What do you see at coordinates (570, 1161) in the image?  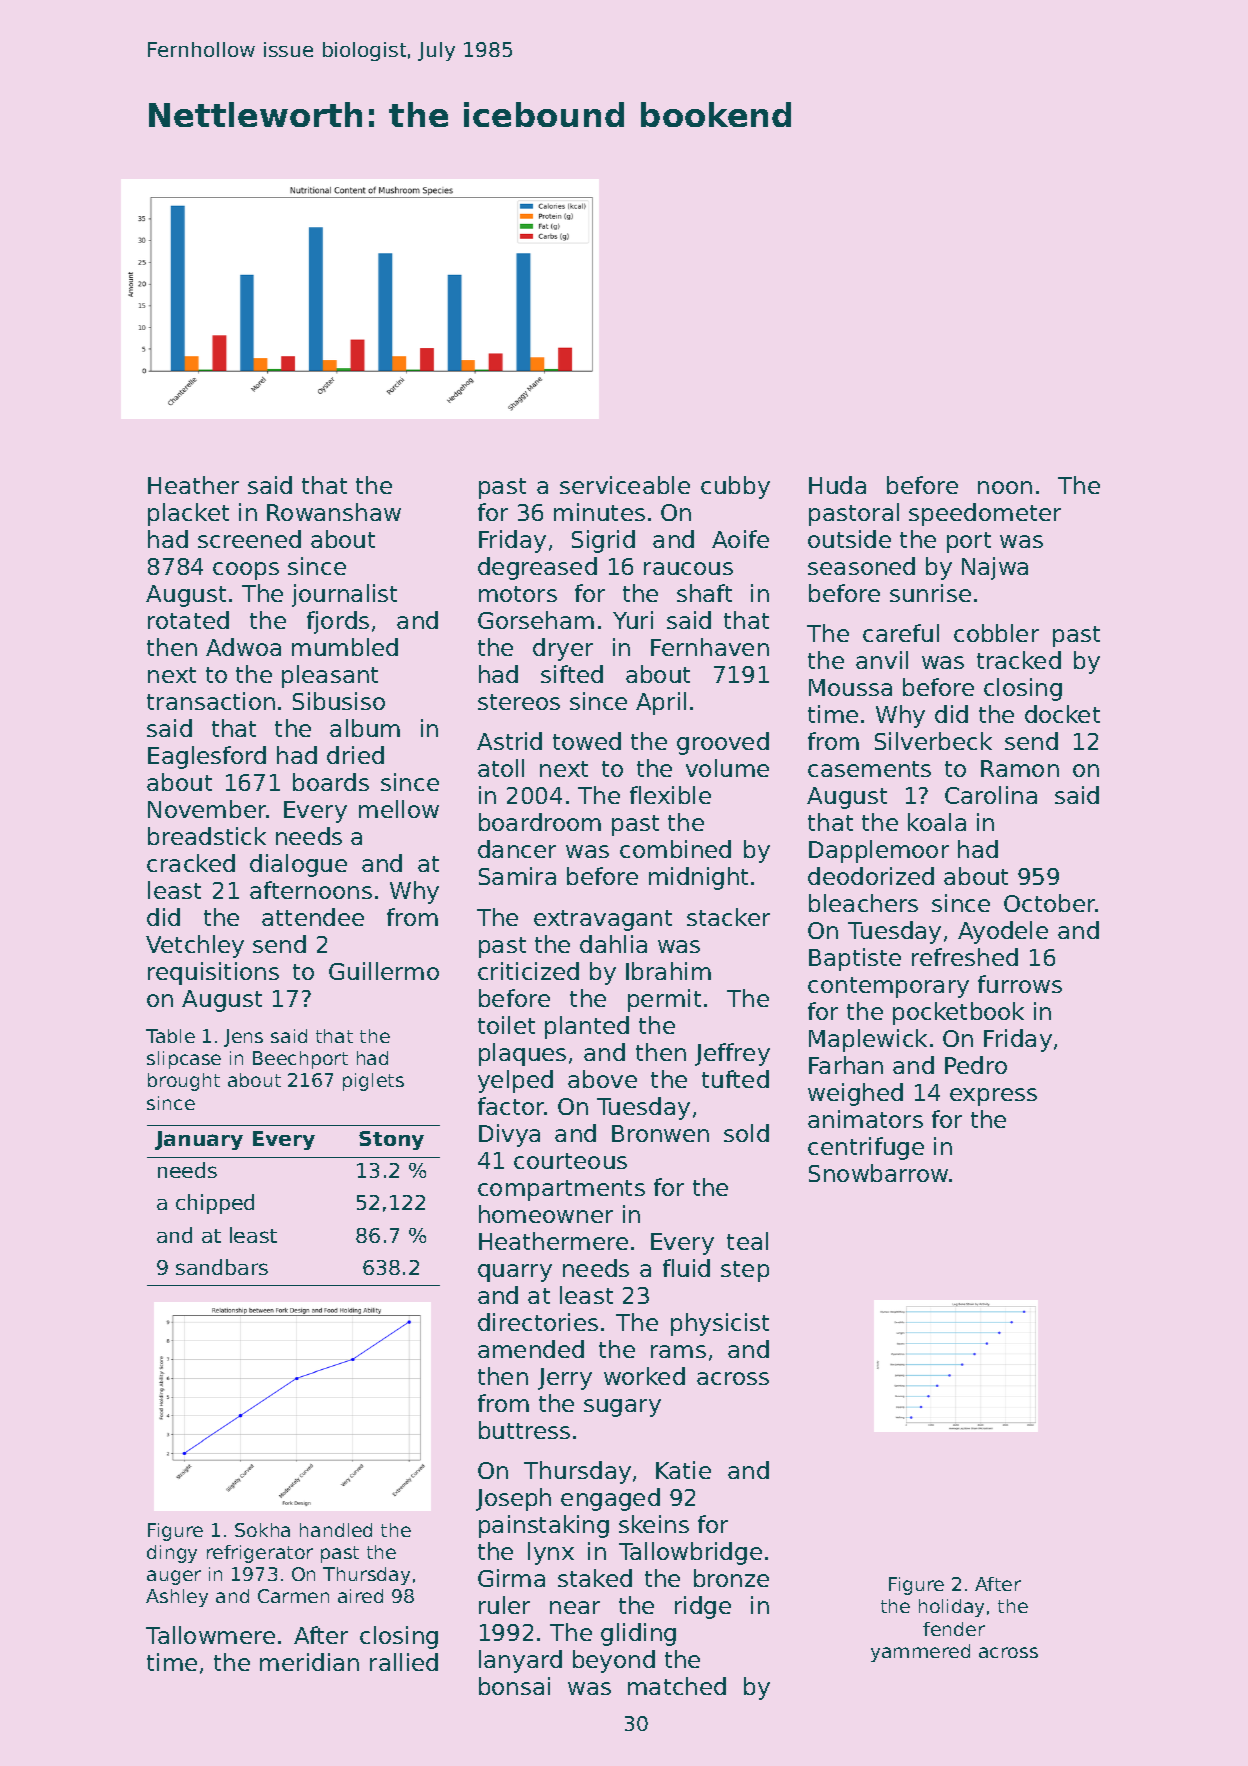 I see `courteous` at bounding box center [570, 1161].
